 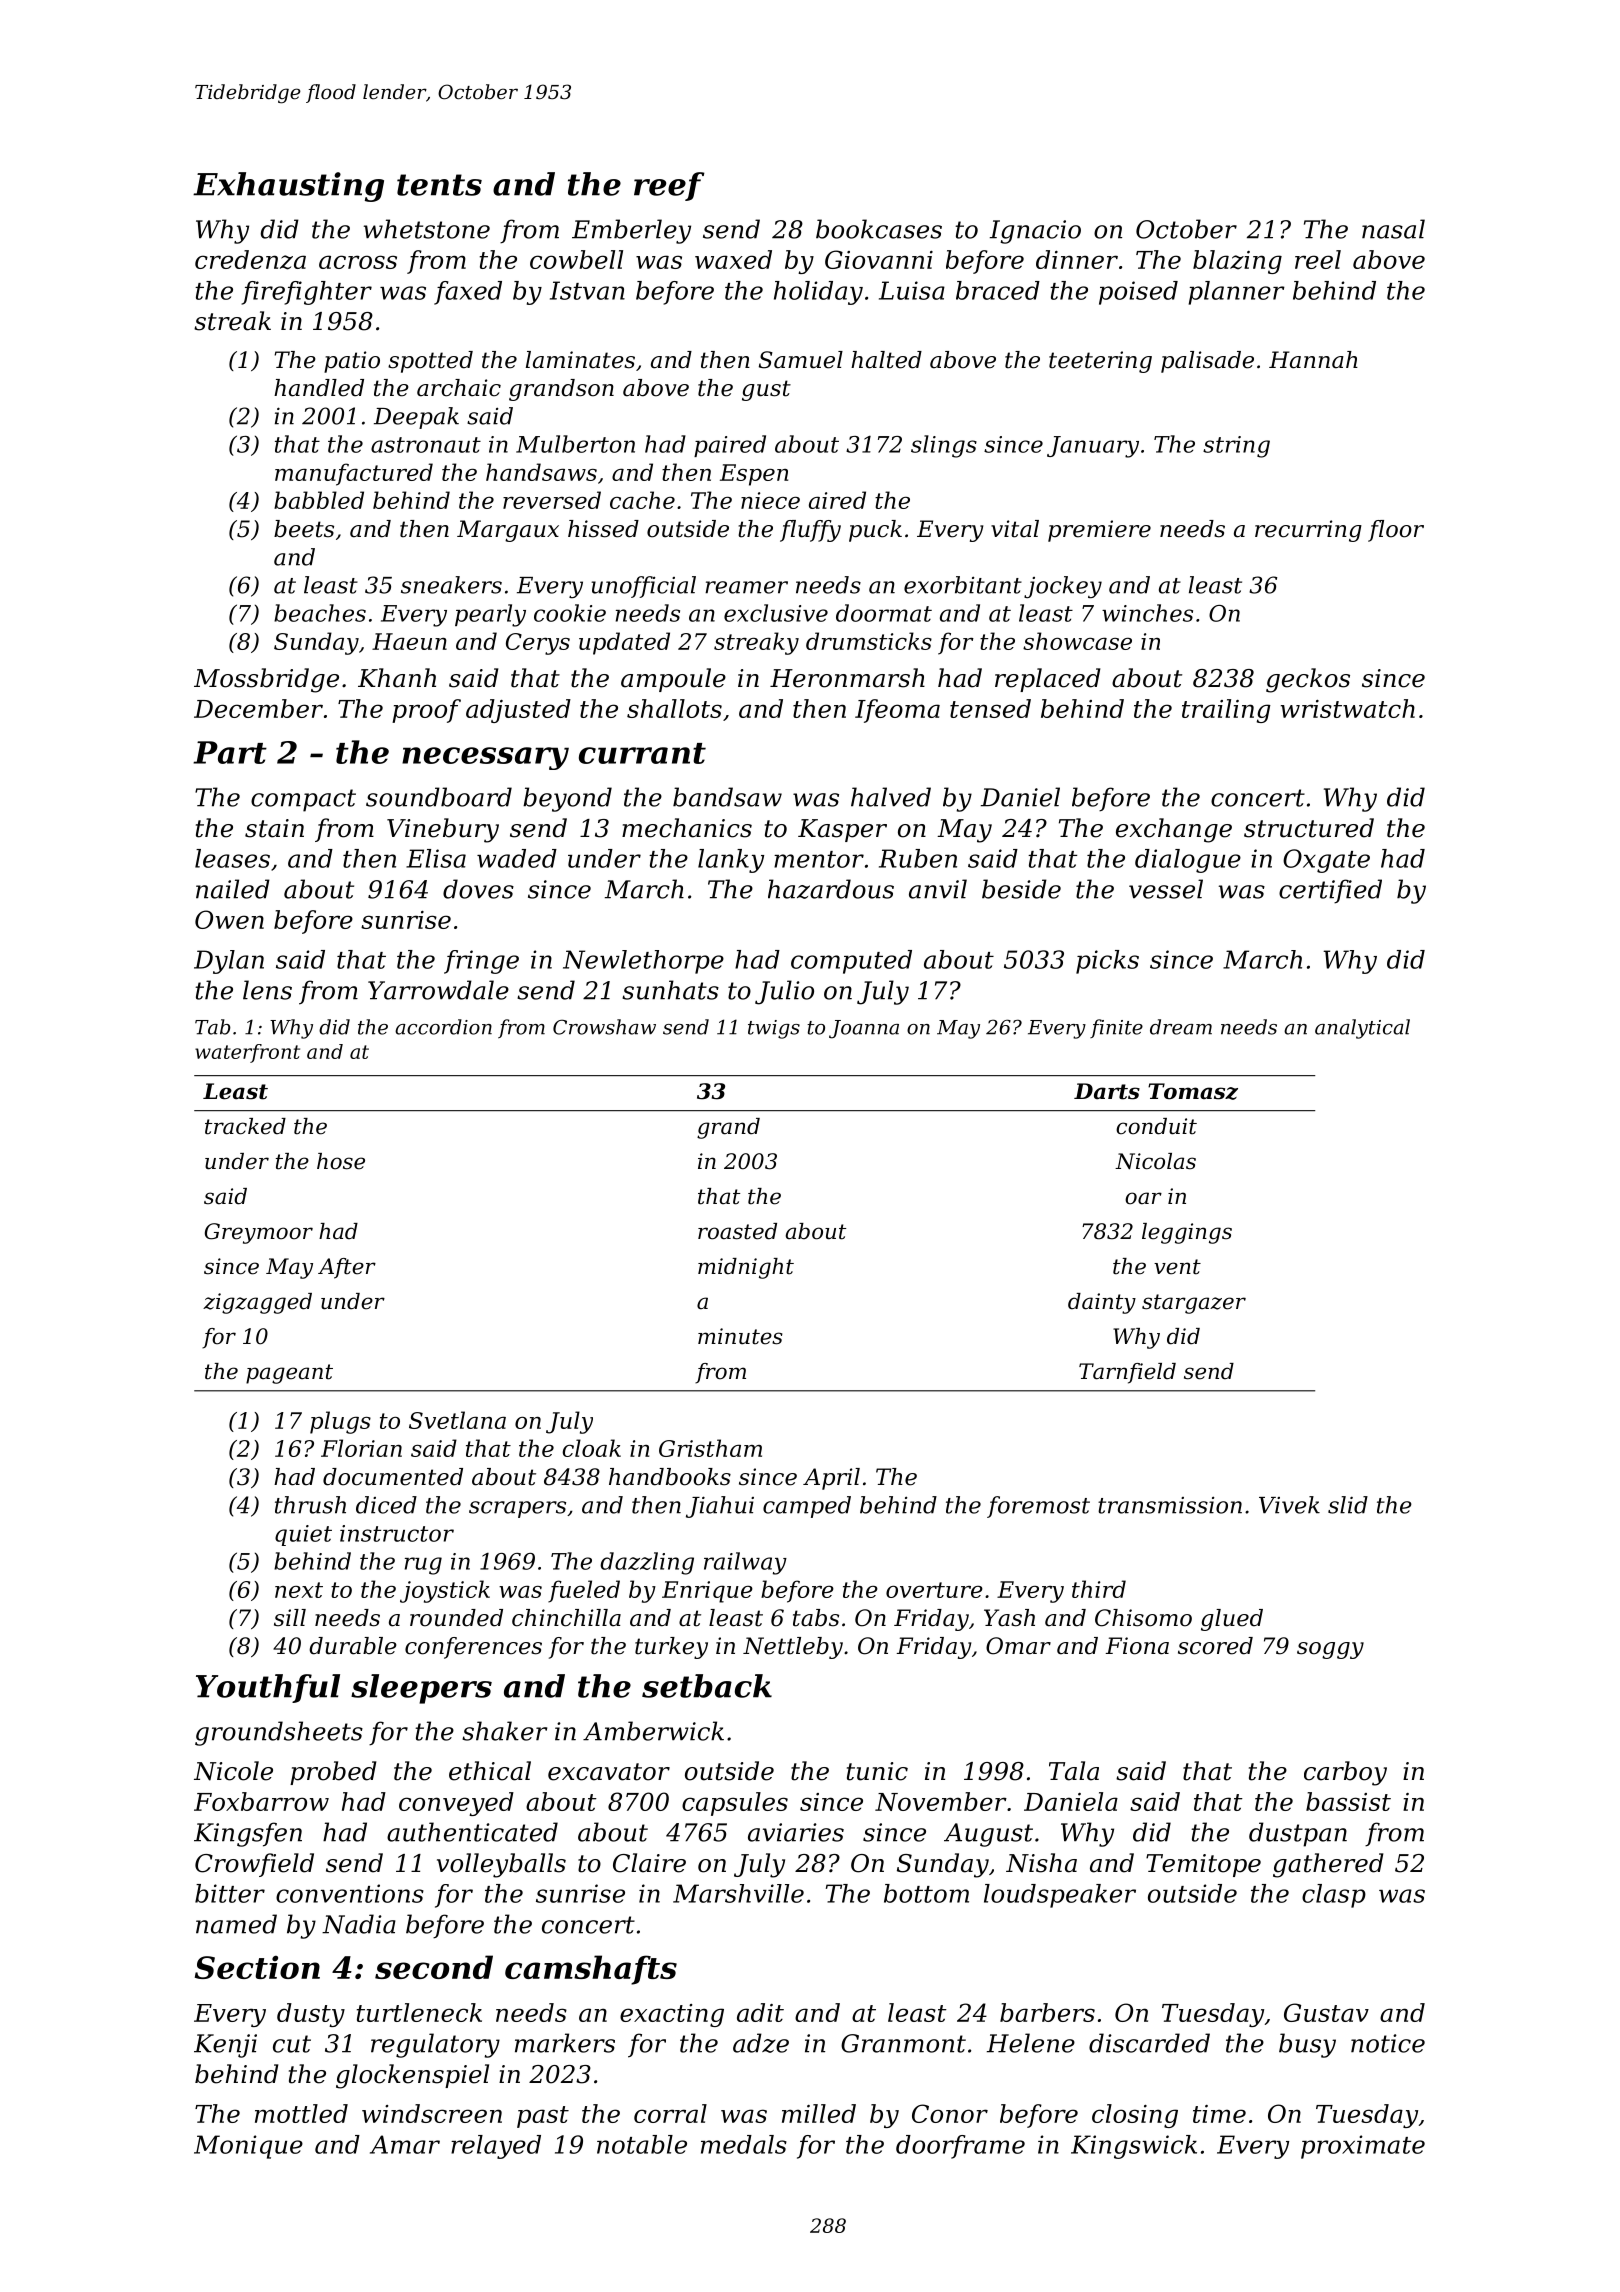 I want to click on scrapers, so click(x=517, y=1509).
